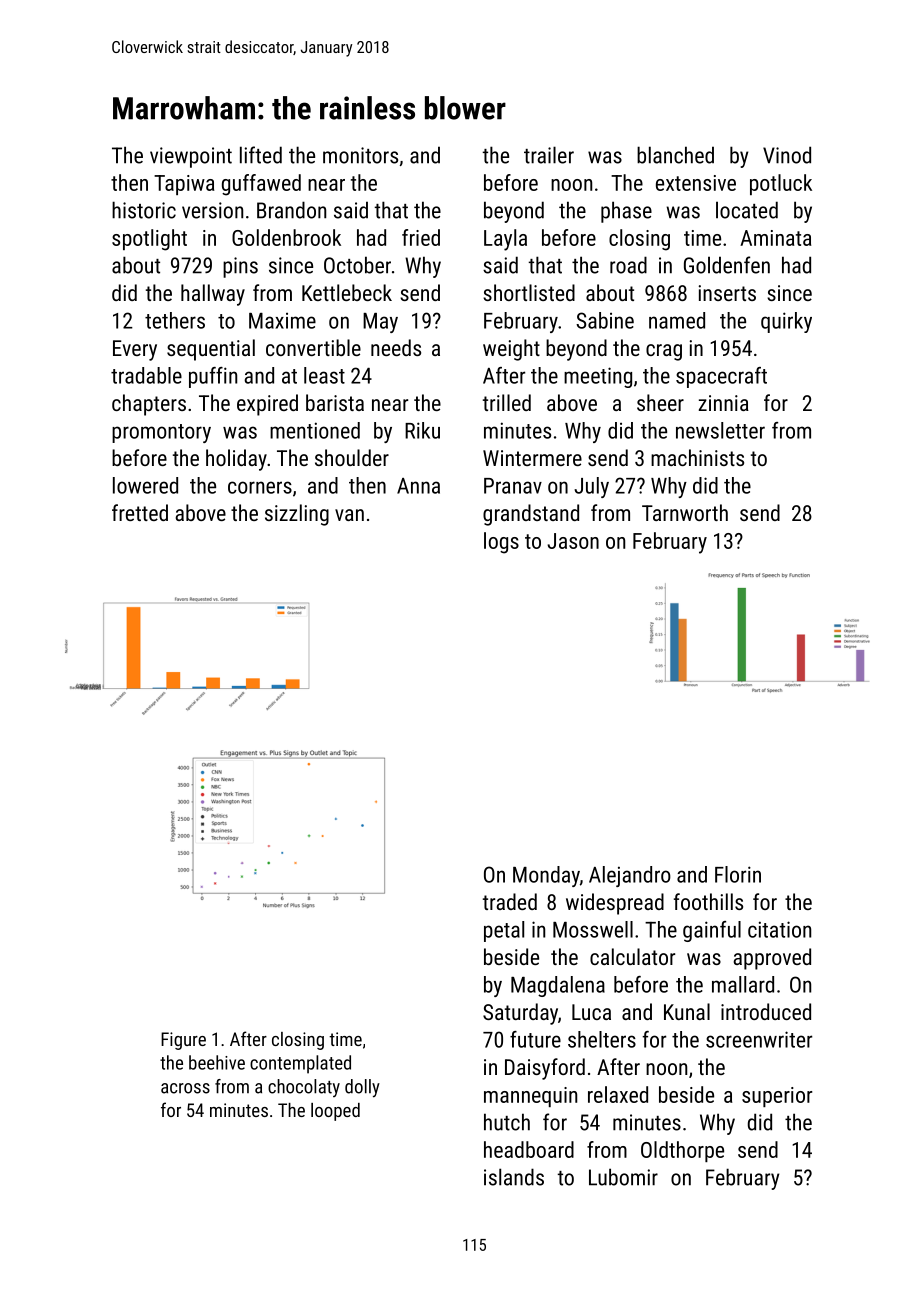 The image size is (924, 1311). Describe the element at coordinates (501, 543) in the document. I see `logs` at that location.
